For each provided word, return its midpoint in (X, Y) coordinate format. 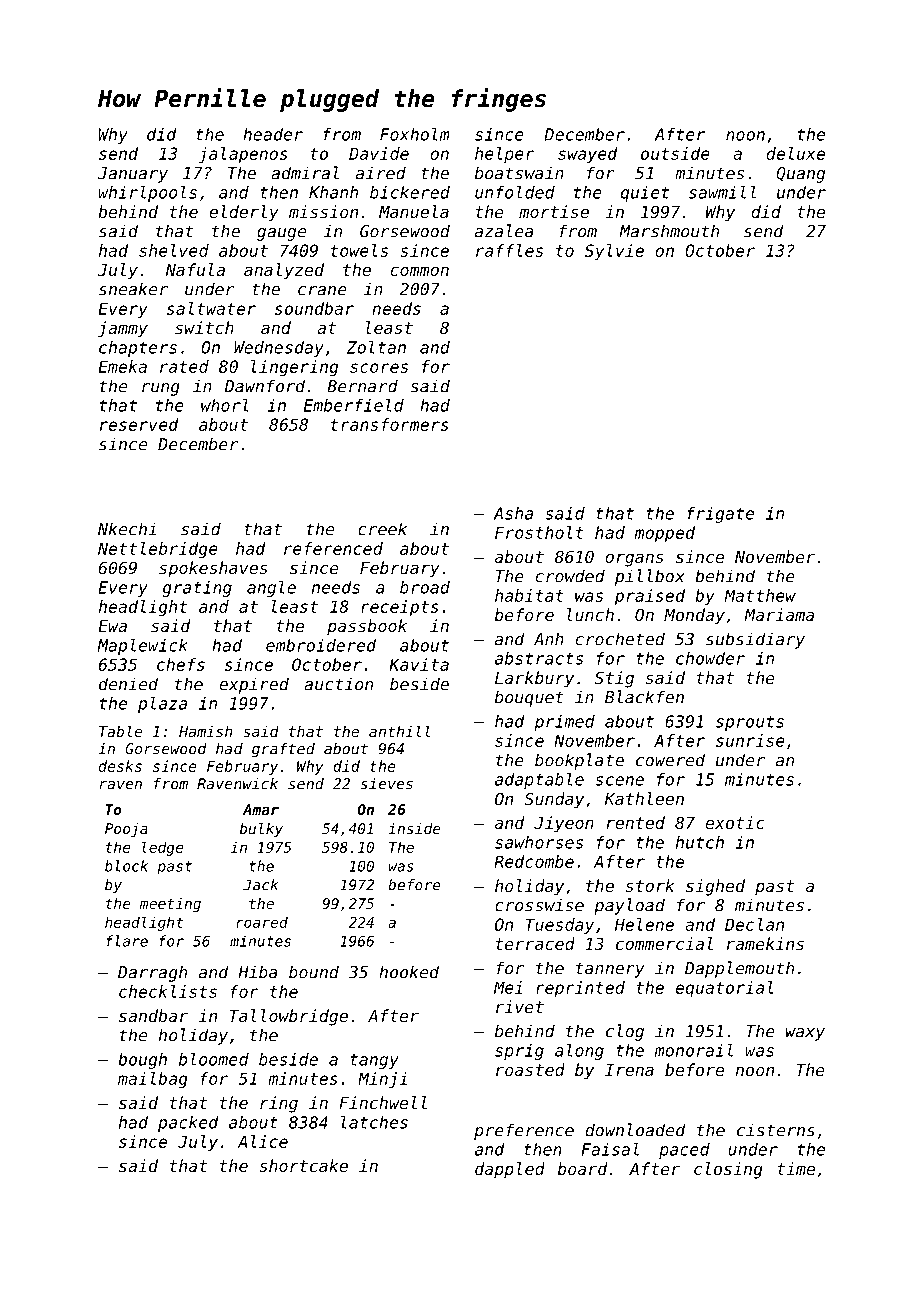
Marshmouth (669, 231)
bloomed (214, 1059)
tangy (374, 1061)
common (420, 271)
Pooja (126, 830)
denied (128, 684)
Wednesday (279, 349)
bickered (410, 192)
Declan (754, 924)
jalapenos (243, 155)
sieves (386, 784)
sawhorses (539, 842)
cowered (670, 760)
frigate (720, 515)
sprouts (750, 723)
